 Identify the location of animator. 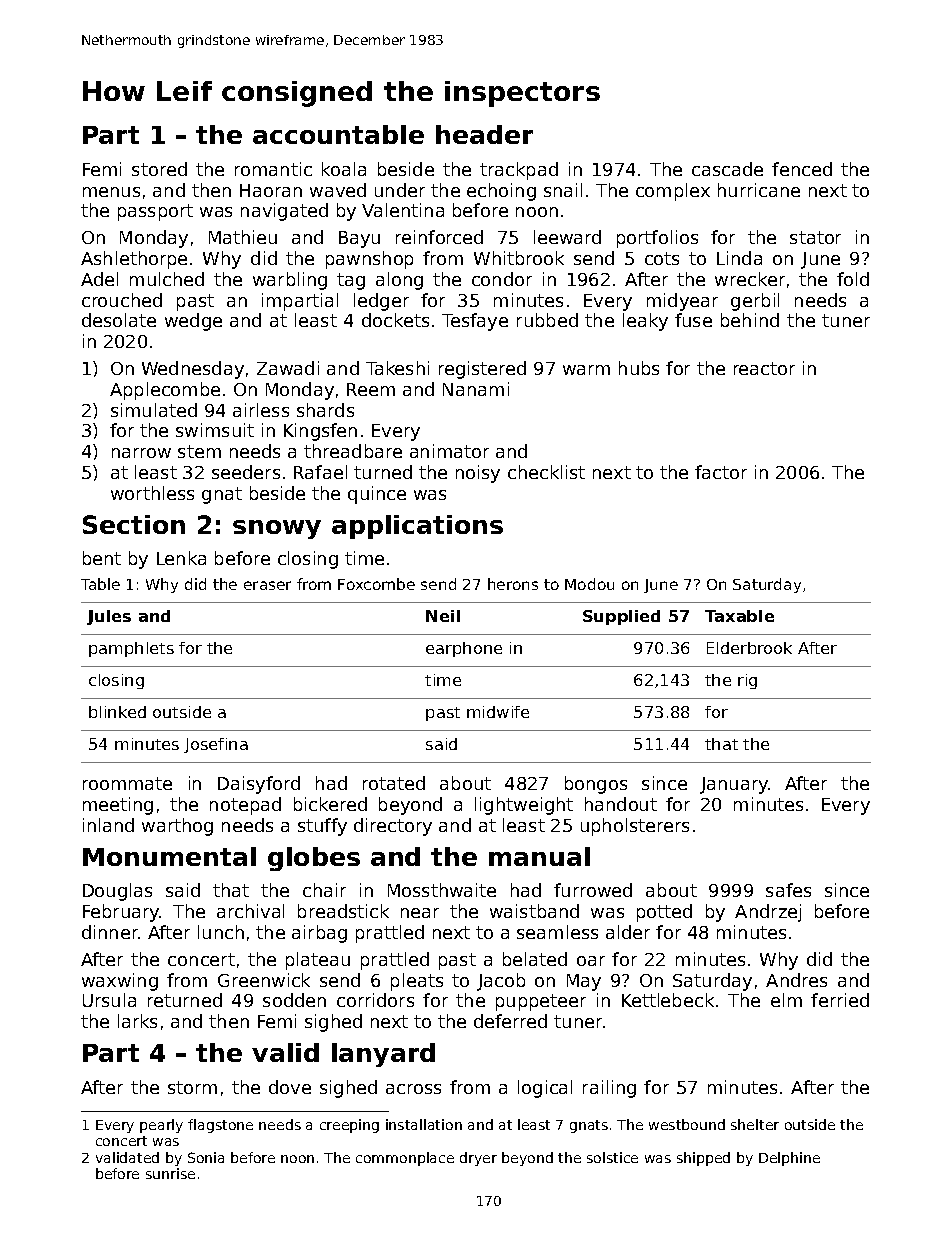
(449, 451).
